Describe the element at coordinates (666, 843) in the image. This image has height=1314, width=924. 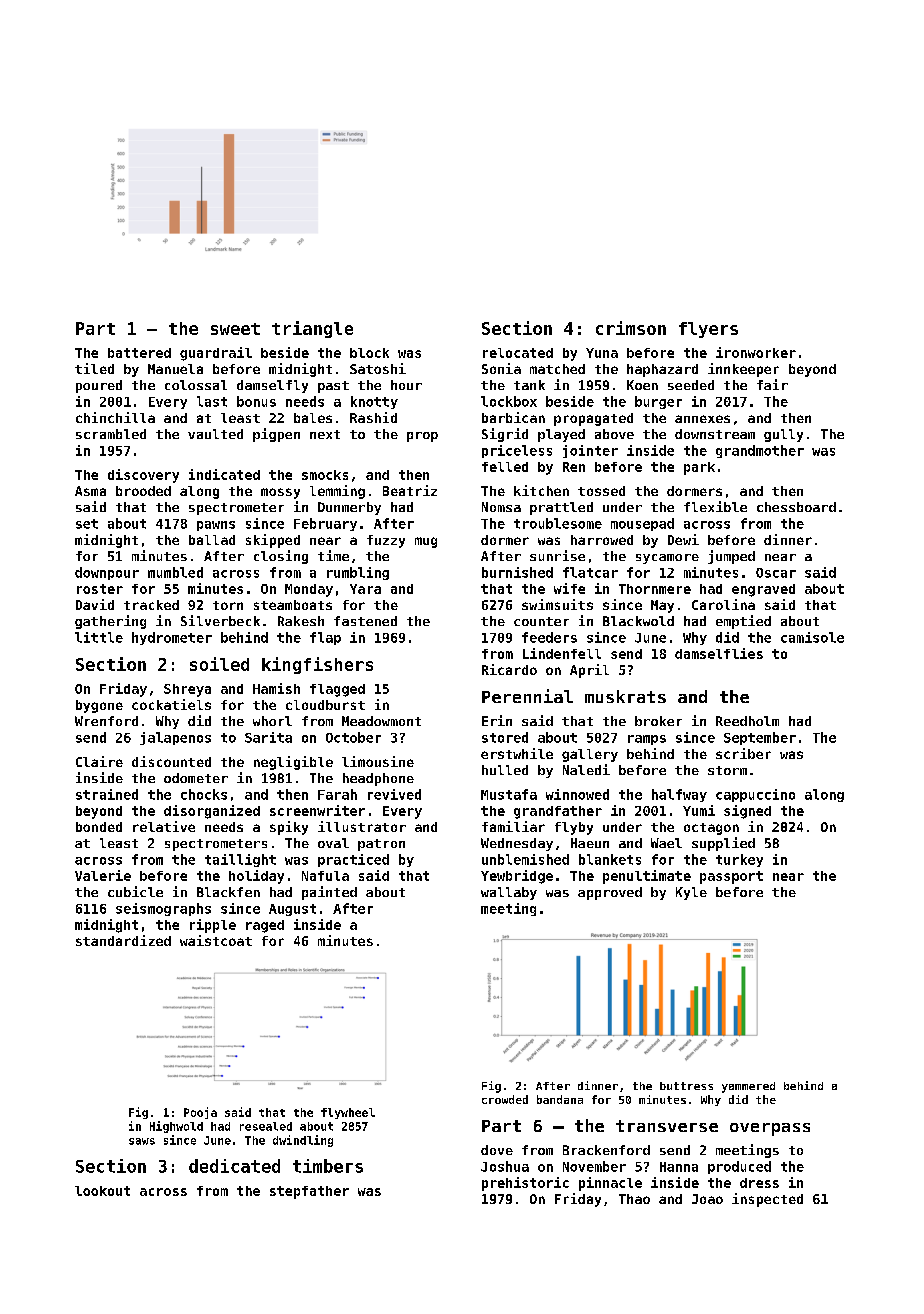
I see `Wael` at that location.
